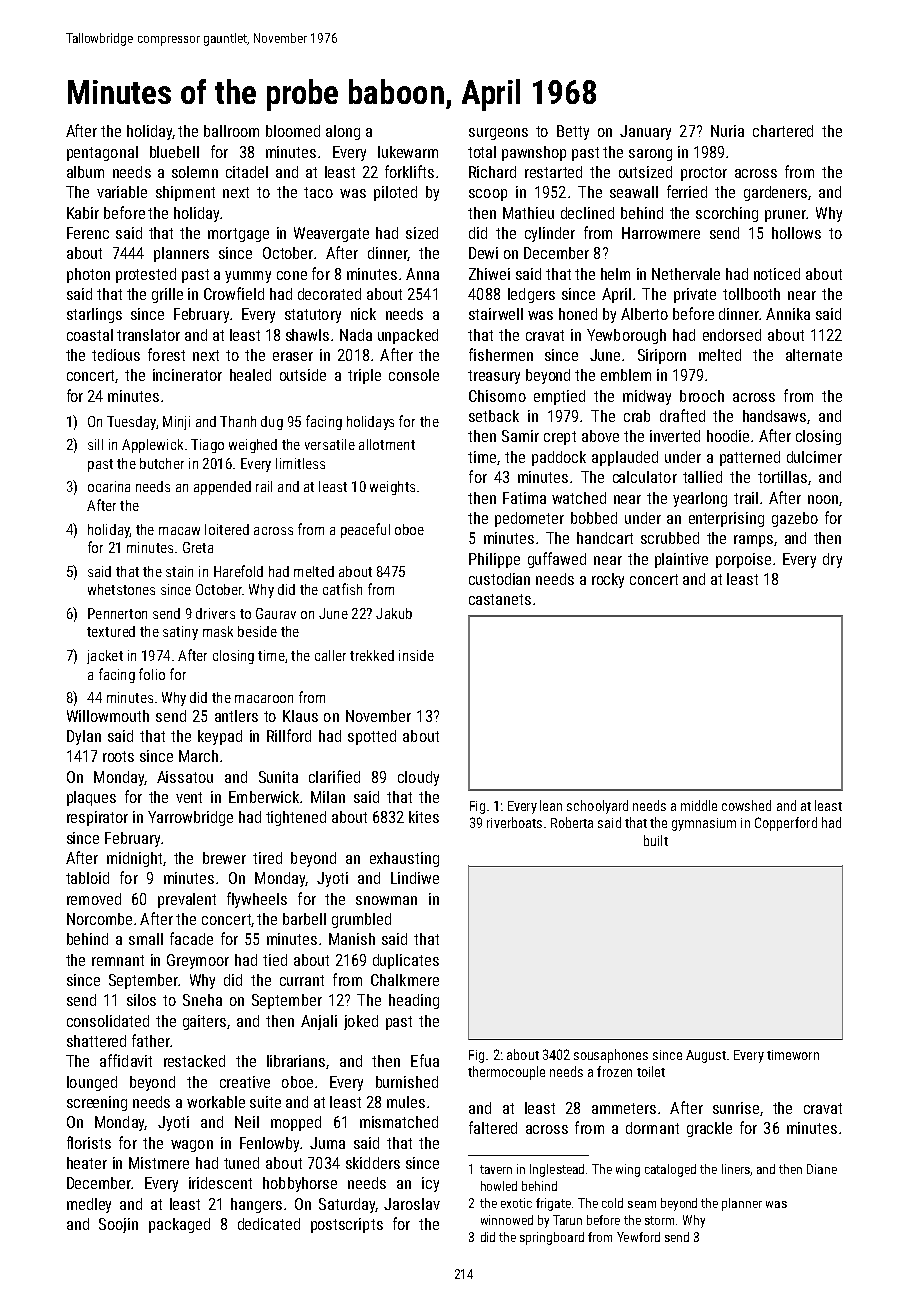 The height and width of the document is (1316, 908). I want to click on photon, so click(88, 275).
